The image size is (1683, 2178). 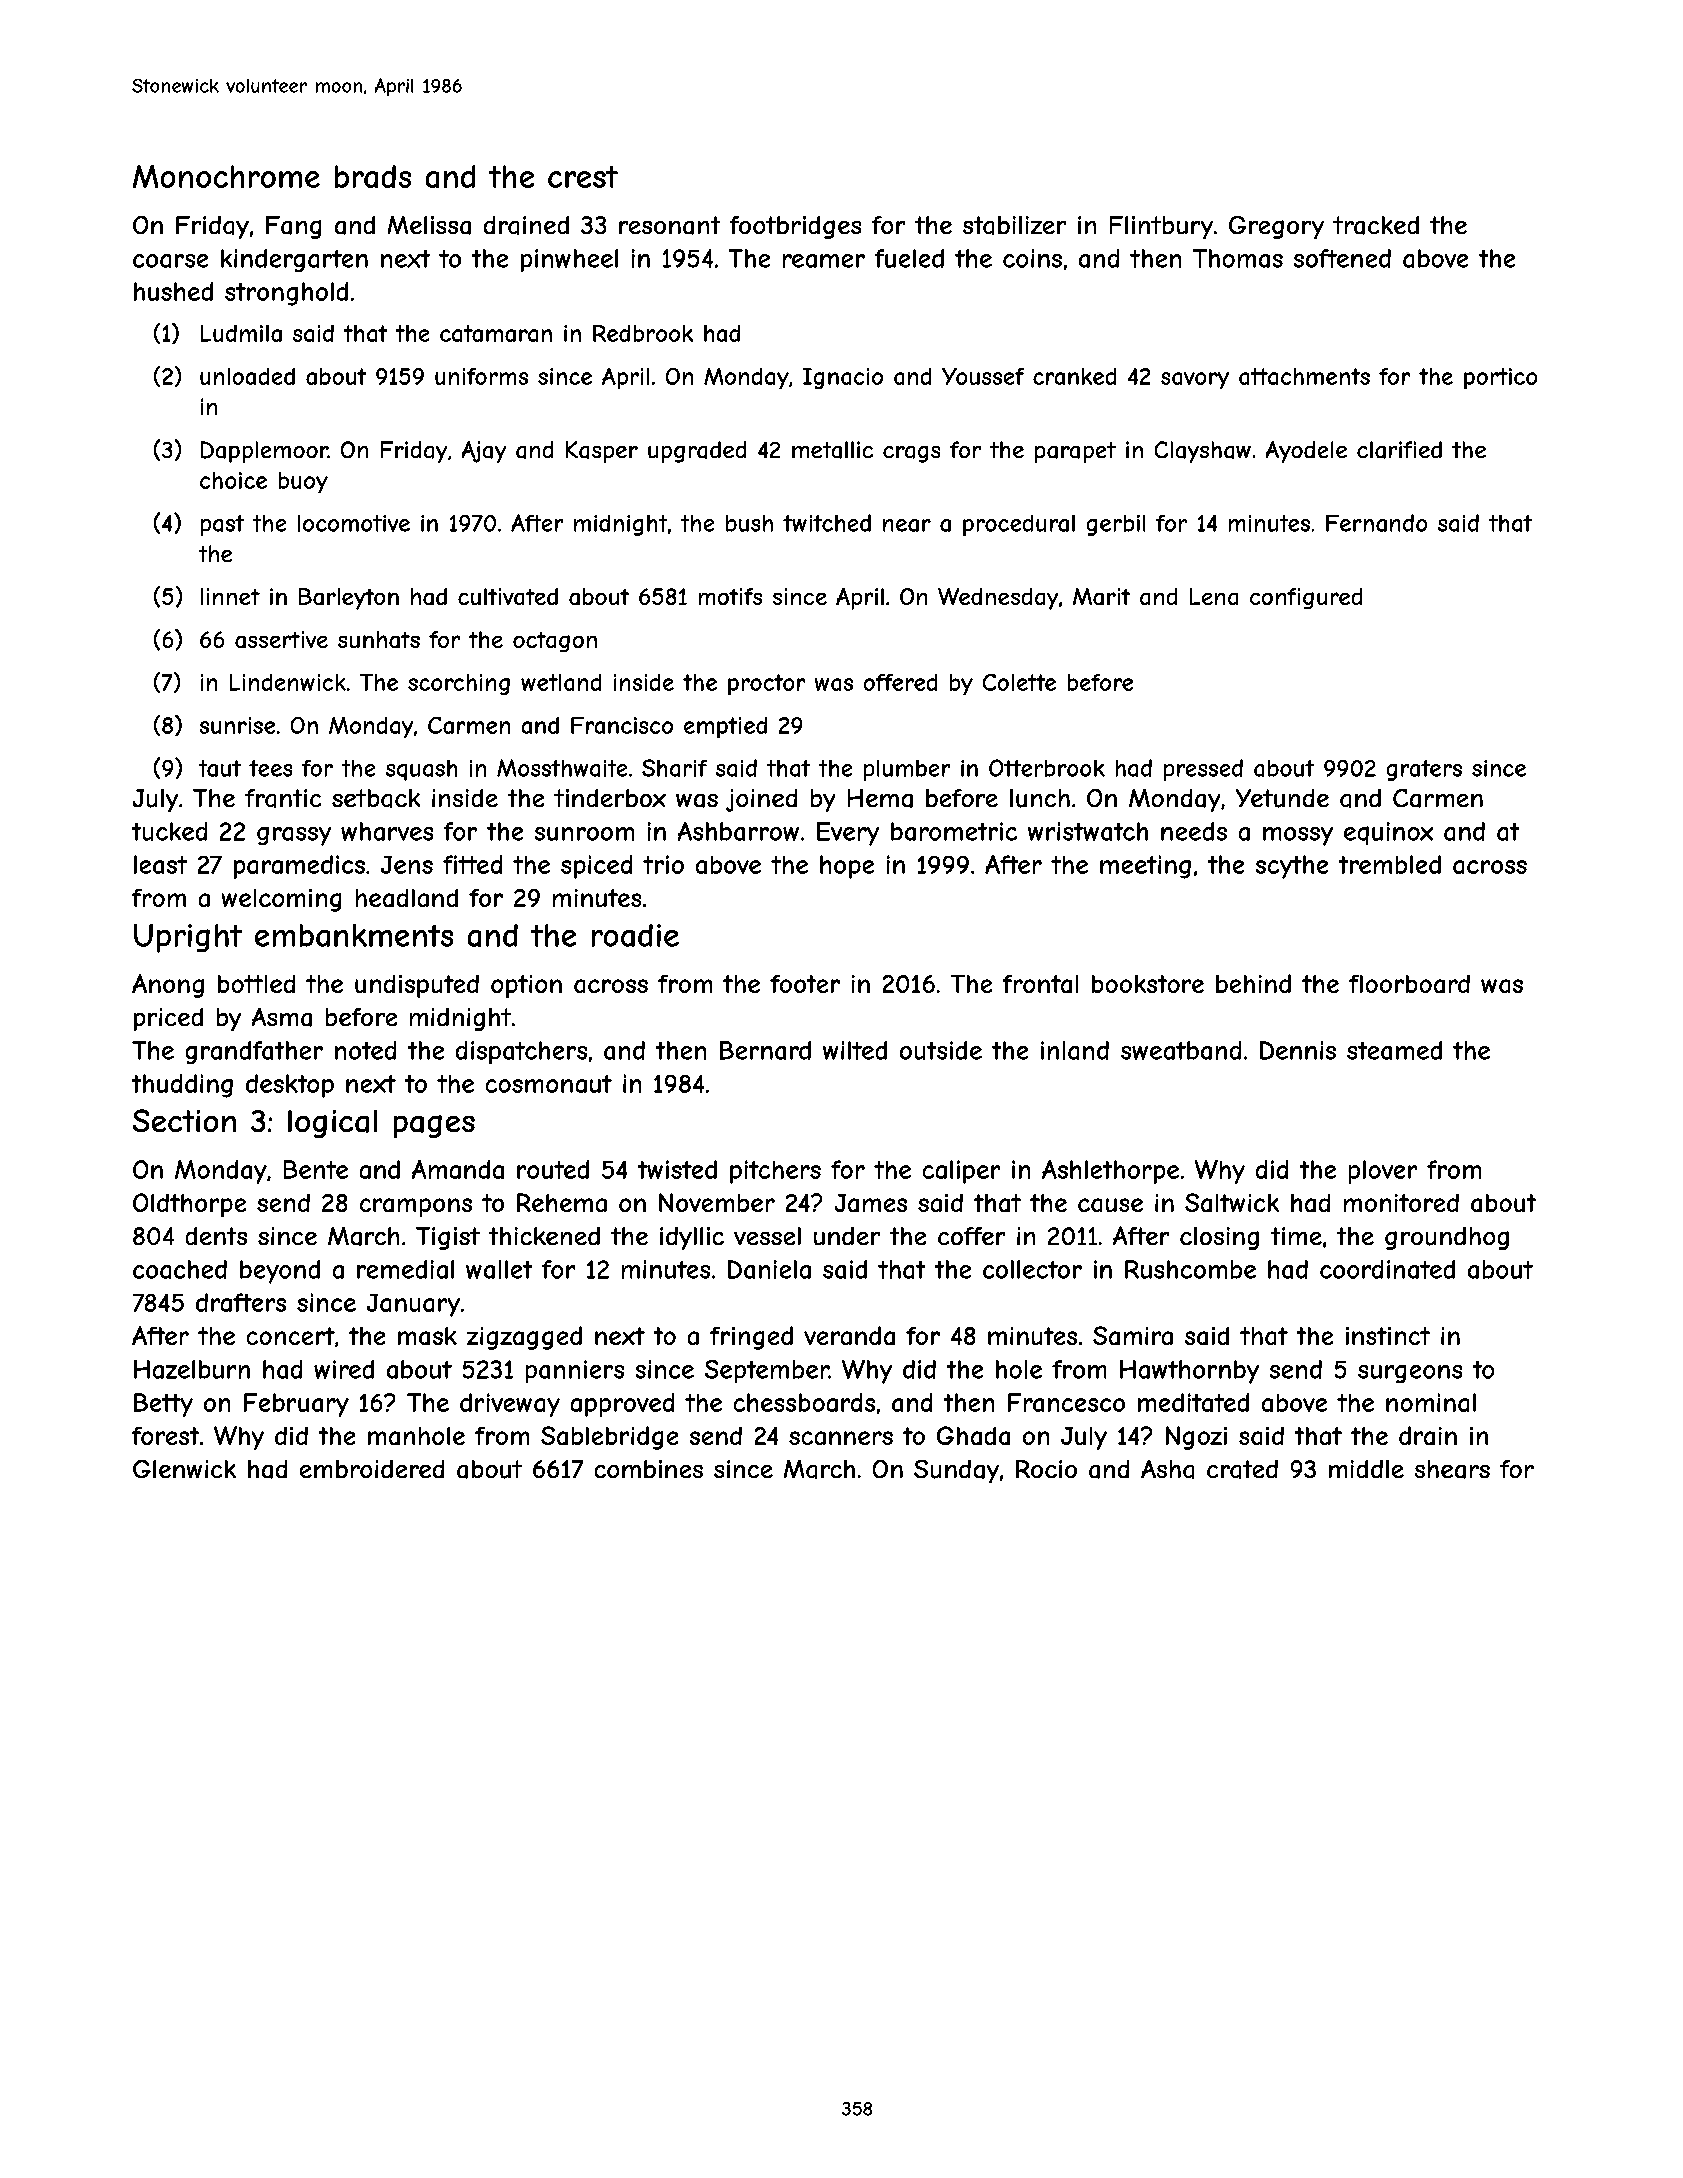 I want to click on squash, so click(x=421, y=770).
